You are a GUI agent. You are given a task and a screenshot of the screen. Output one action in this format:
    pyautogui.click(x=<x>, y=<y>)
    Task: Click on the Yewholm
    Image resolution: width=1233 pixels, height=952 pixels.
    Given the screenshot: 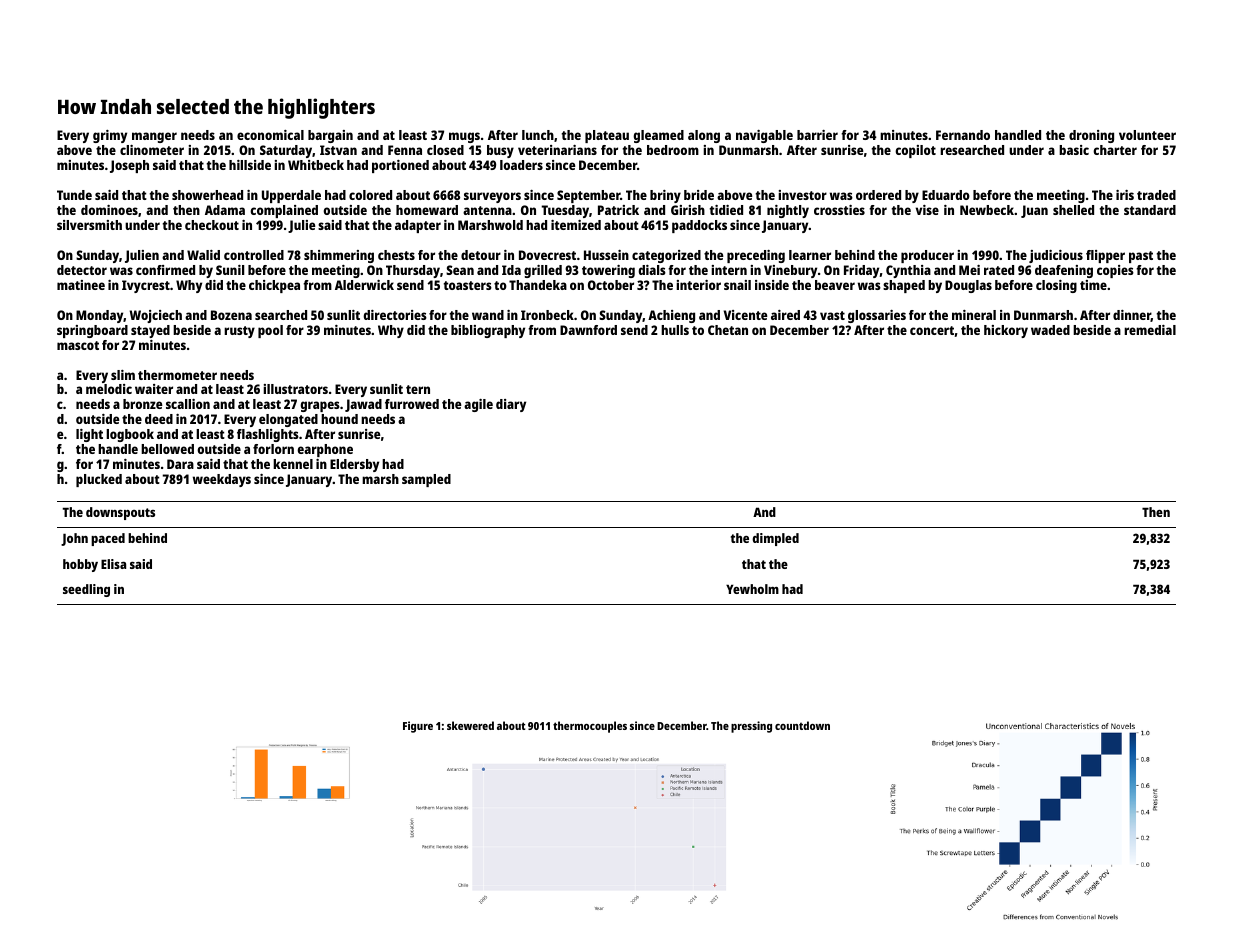 What is the action you would take?
    pyautogui.click(x=752, y=589)
